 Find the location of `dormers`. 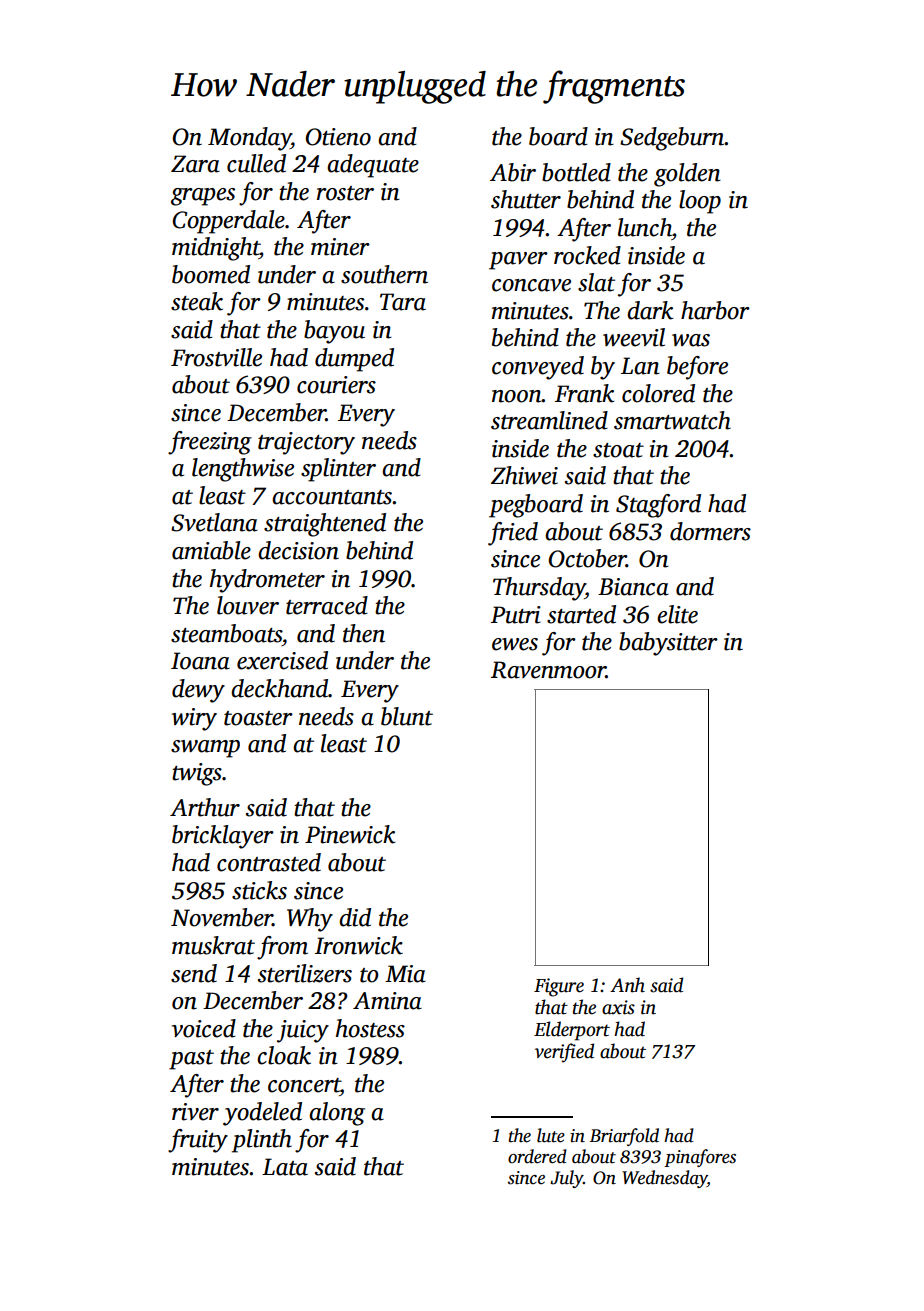

dormers is located at coordinates (710, 531).
